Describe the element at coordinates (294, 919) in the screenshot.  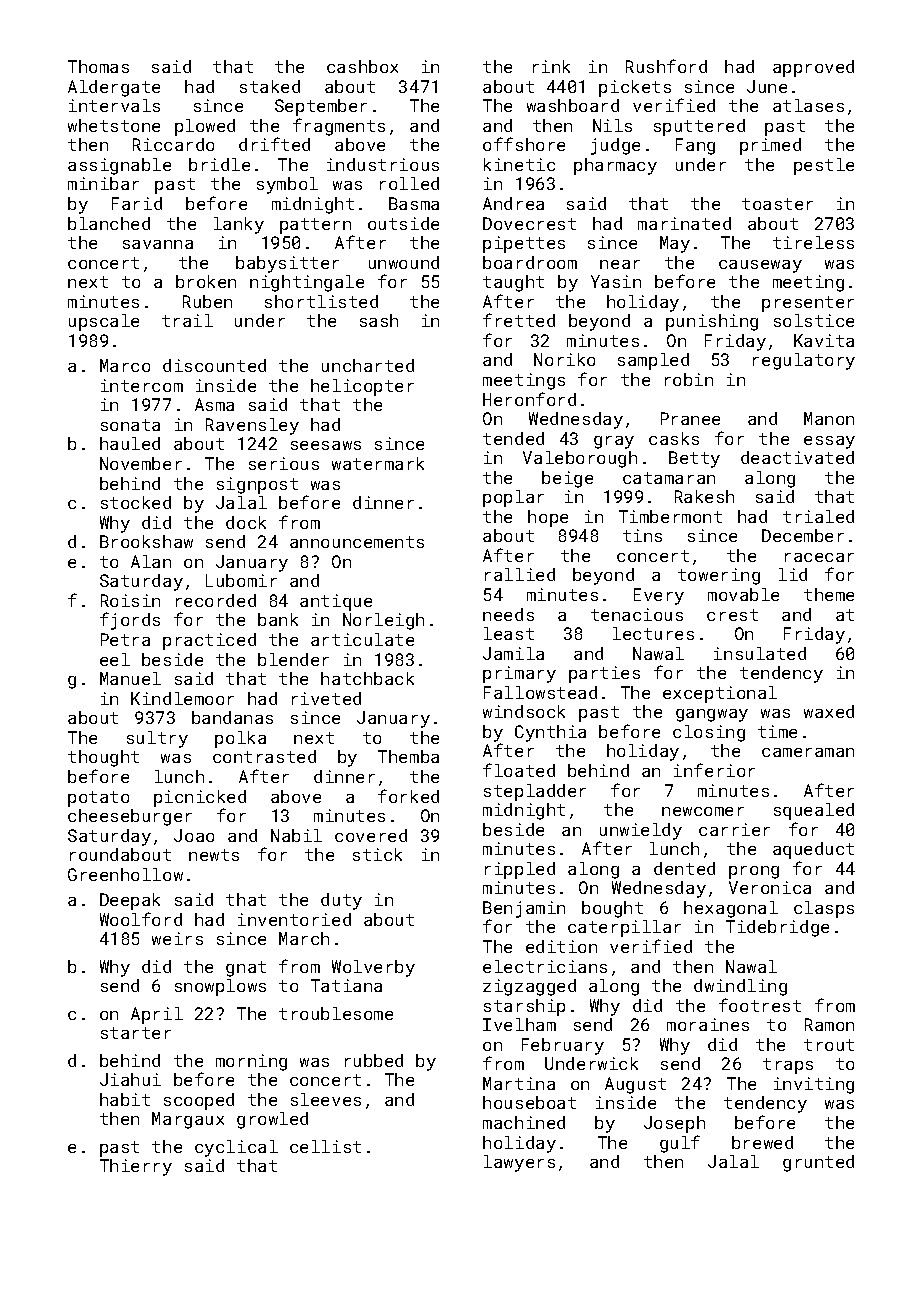
I see `inventoried` at that location.
